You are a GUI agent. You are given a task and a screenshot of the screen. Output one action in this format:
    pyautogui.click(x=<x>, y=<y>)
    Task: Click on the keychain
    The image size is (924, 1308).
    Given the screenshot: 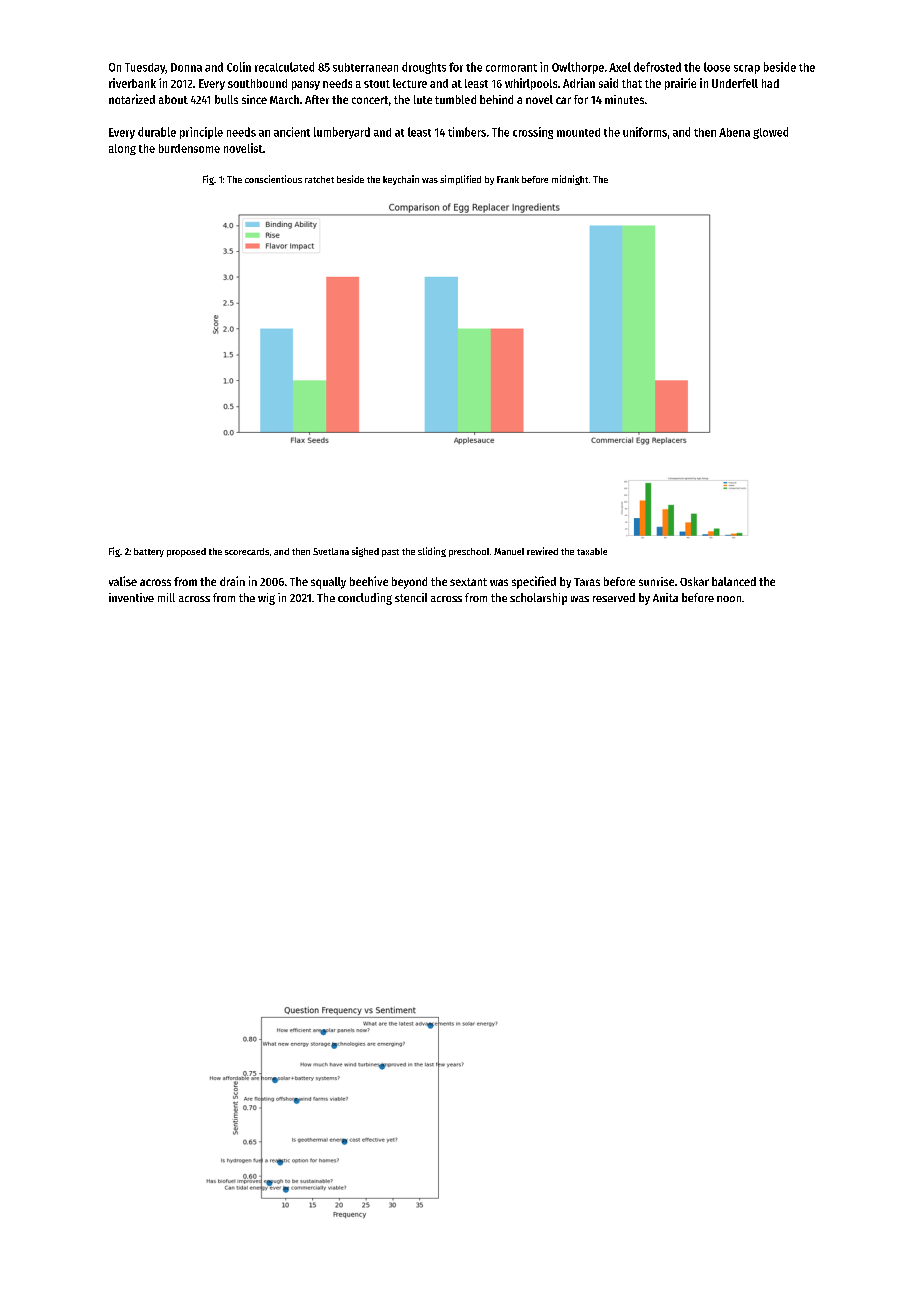 What is the action you would take?
    pyautogui.click(x=401, y=180)
